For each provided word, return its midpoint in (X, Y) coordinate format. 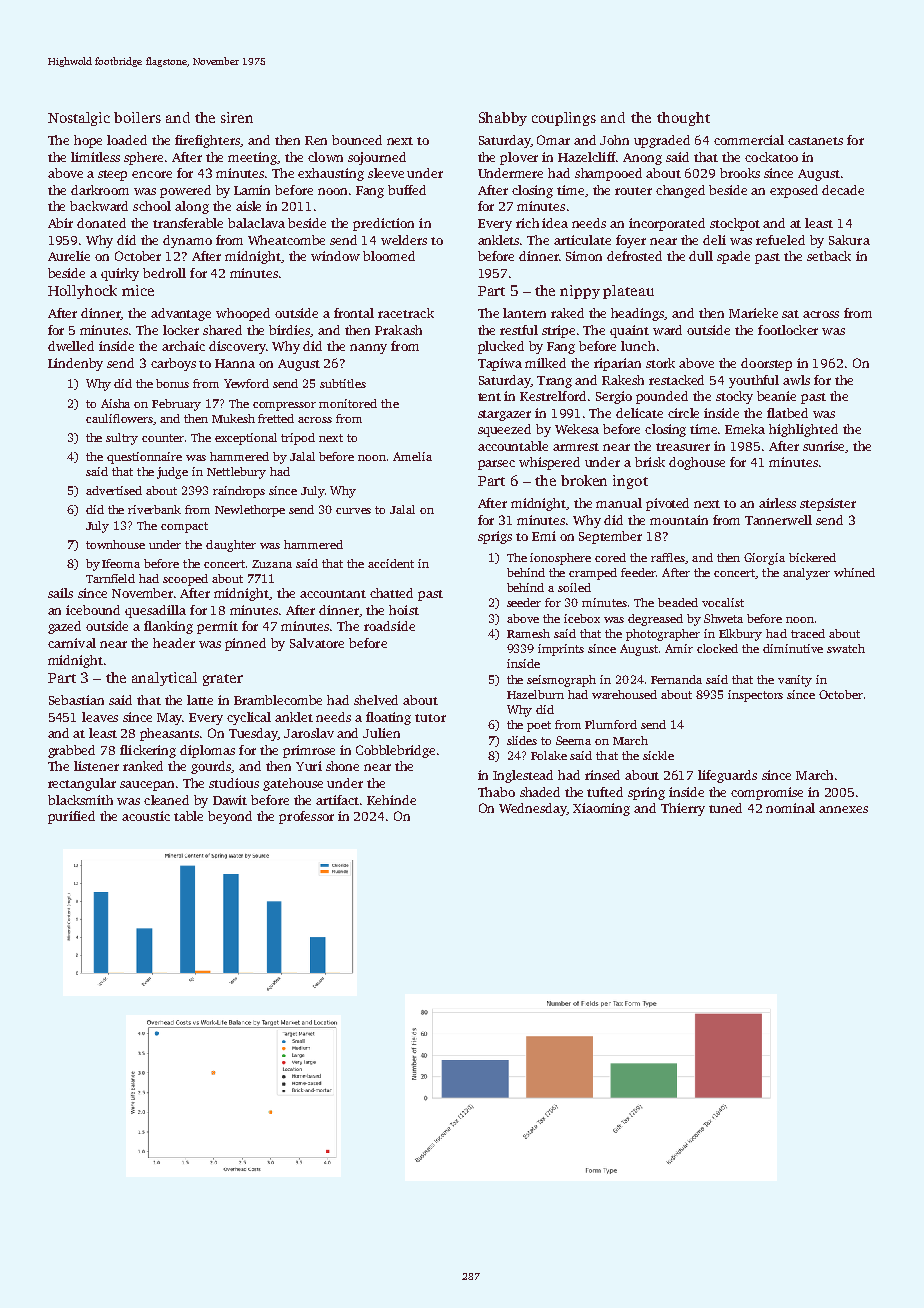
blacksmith (80, 800)
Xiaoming (601, 809)
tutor (430, 718)
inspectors (755, 696)
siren (237, 117)
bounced (357, 140)
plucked (501, 347)
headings (638, 314)
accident (391, 563)
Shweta (723, 618)
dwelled (71, 346)
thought (683, 119)
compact (184, 527)
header (174, 643)
